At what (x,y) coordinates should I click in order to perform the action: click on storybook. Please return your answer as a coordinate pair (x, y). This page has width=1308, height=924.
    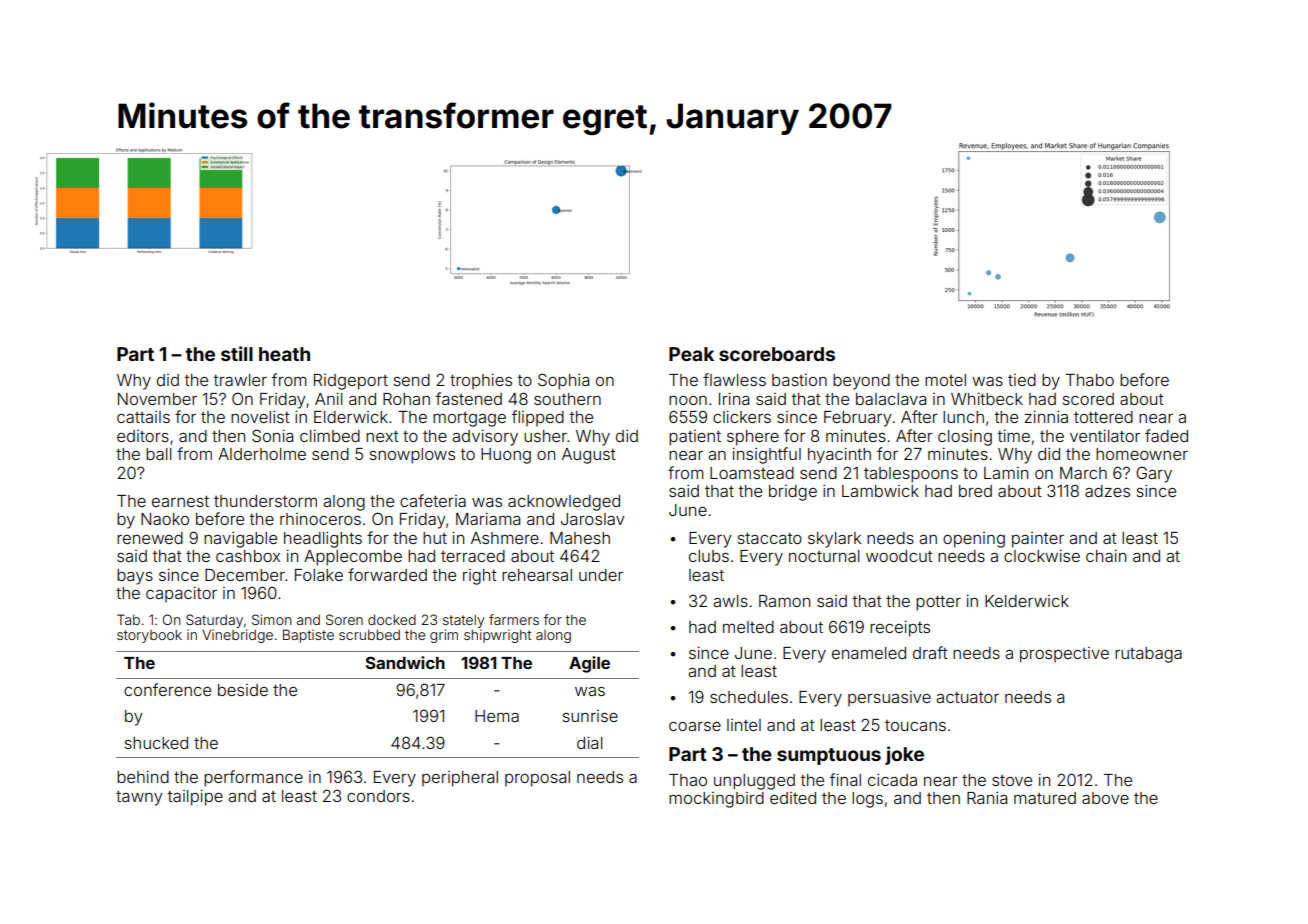
    Looking at the image, I should click on (149, 636).
